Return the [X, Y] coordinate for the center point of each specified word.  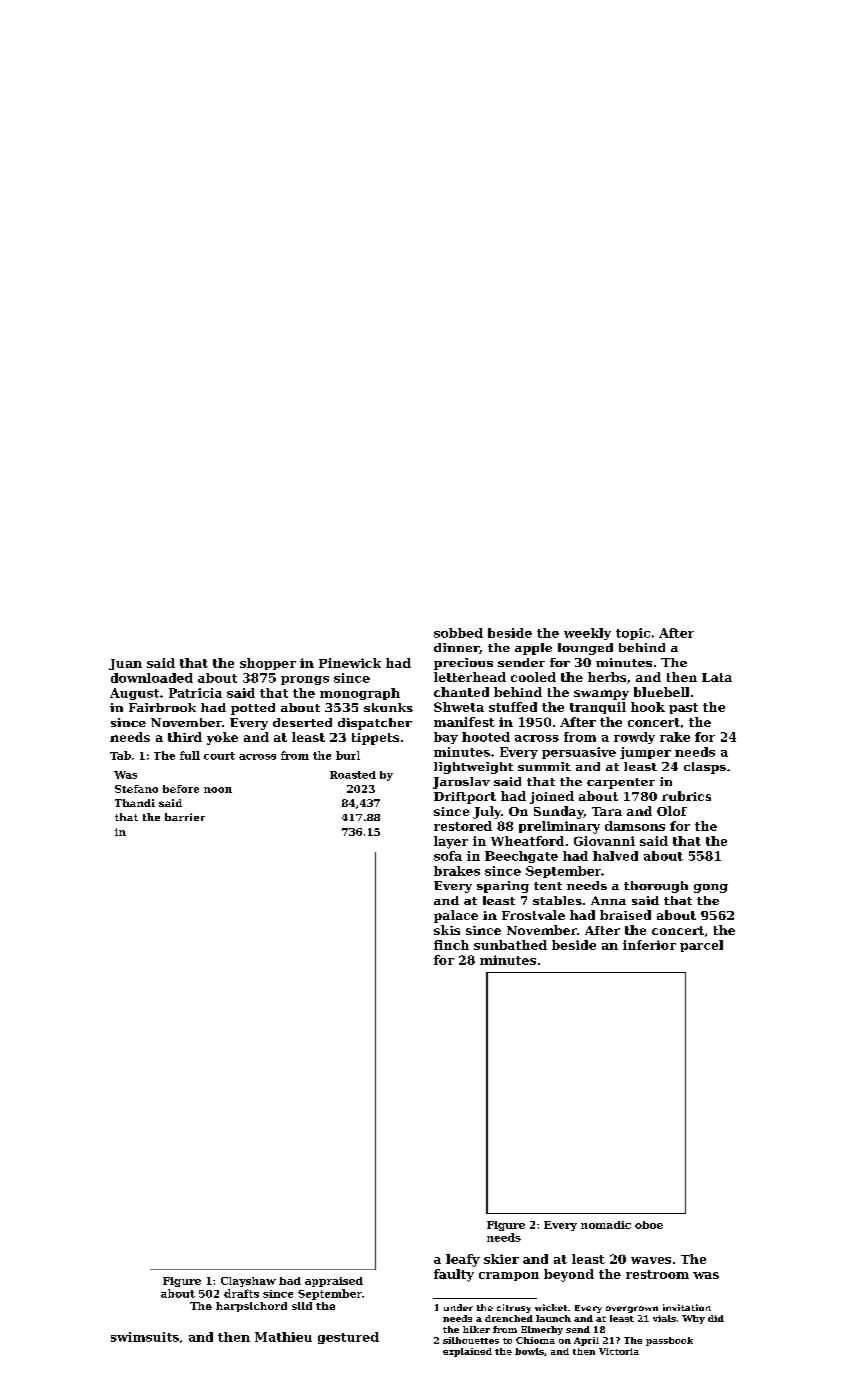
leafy [463, 1260]
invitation [687, 1307]
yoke [222, 738]
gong [711, 888]
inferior [649, 945]
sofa [448, 856]
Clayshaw [248, 1282]
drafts [241, 1293]
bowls [529, 1351]
